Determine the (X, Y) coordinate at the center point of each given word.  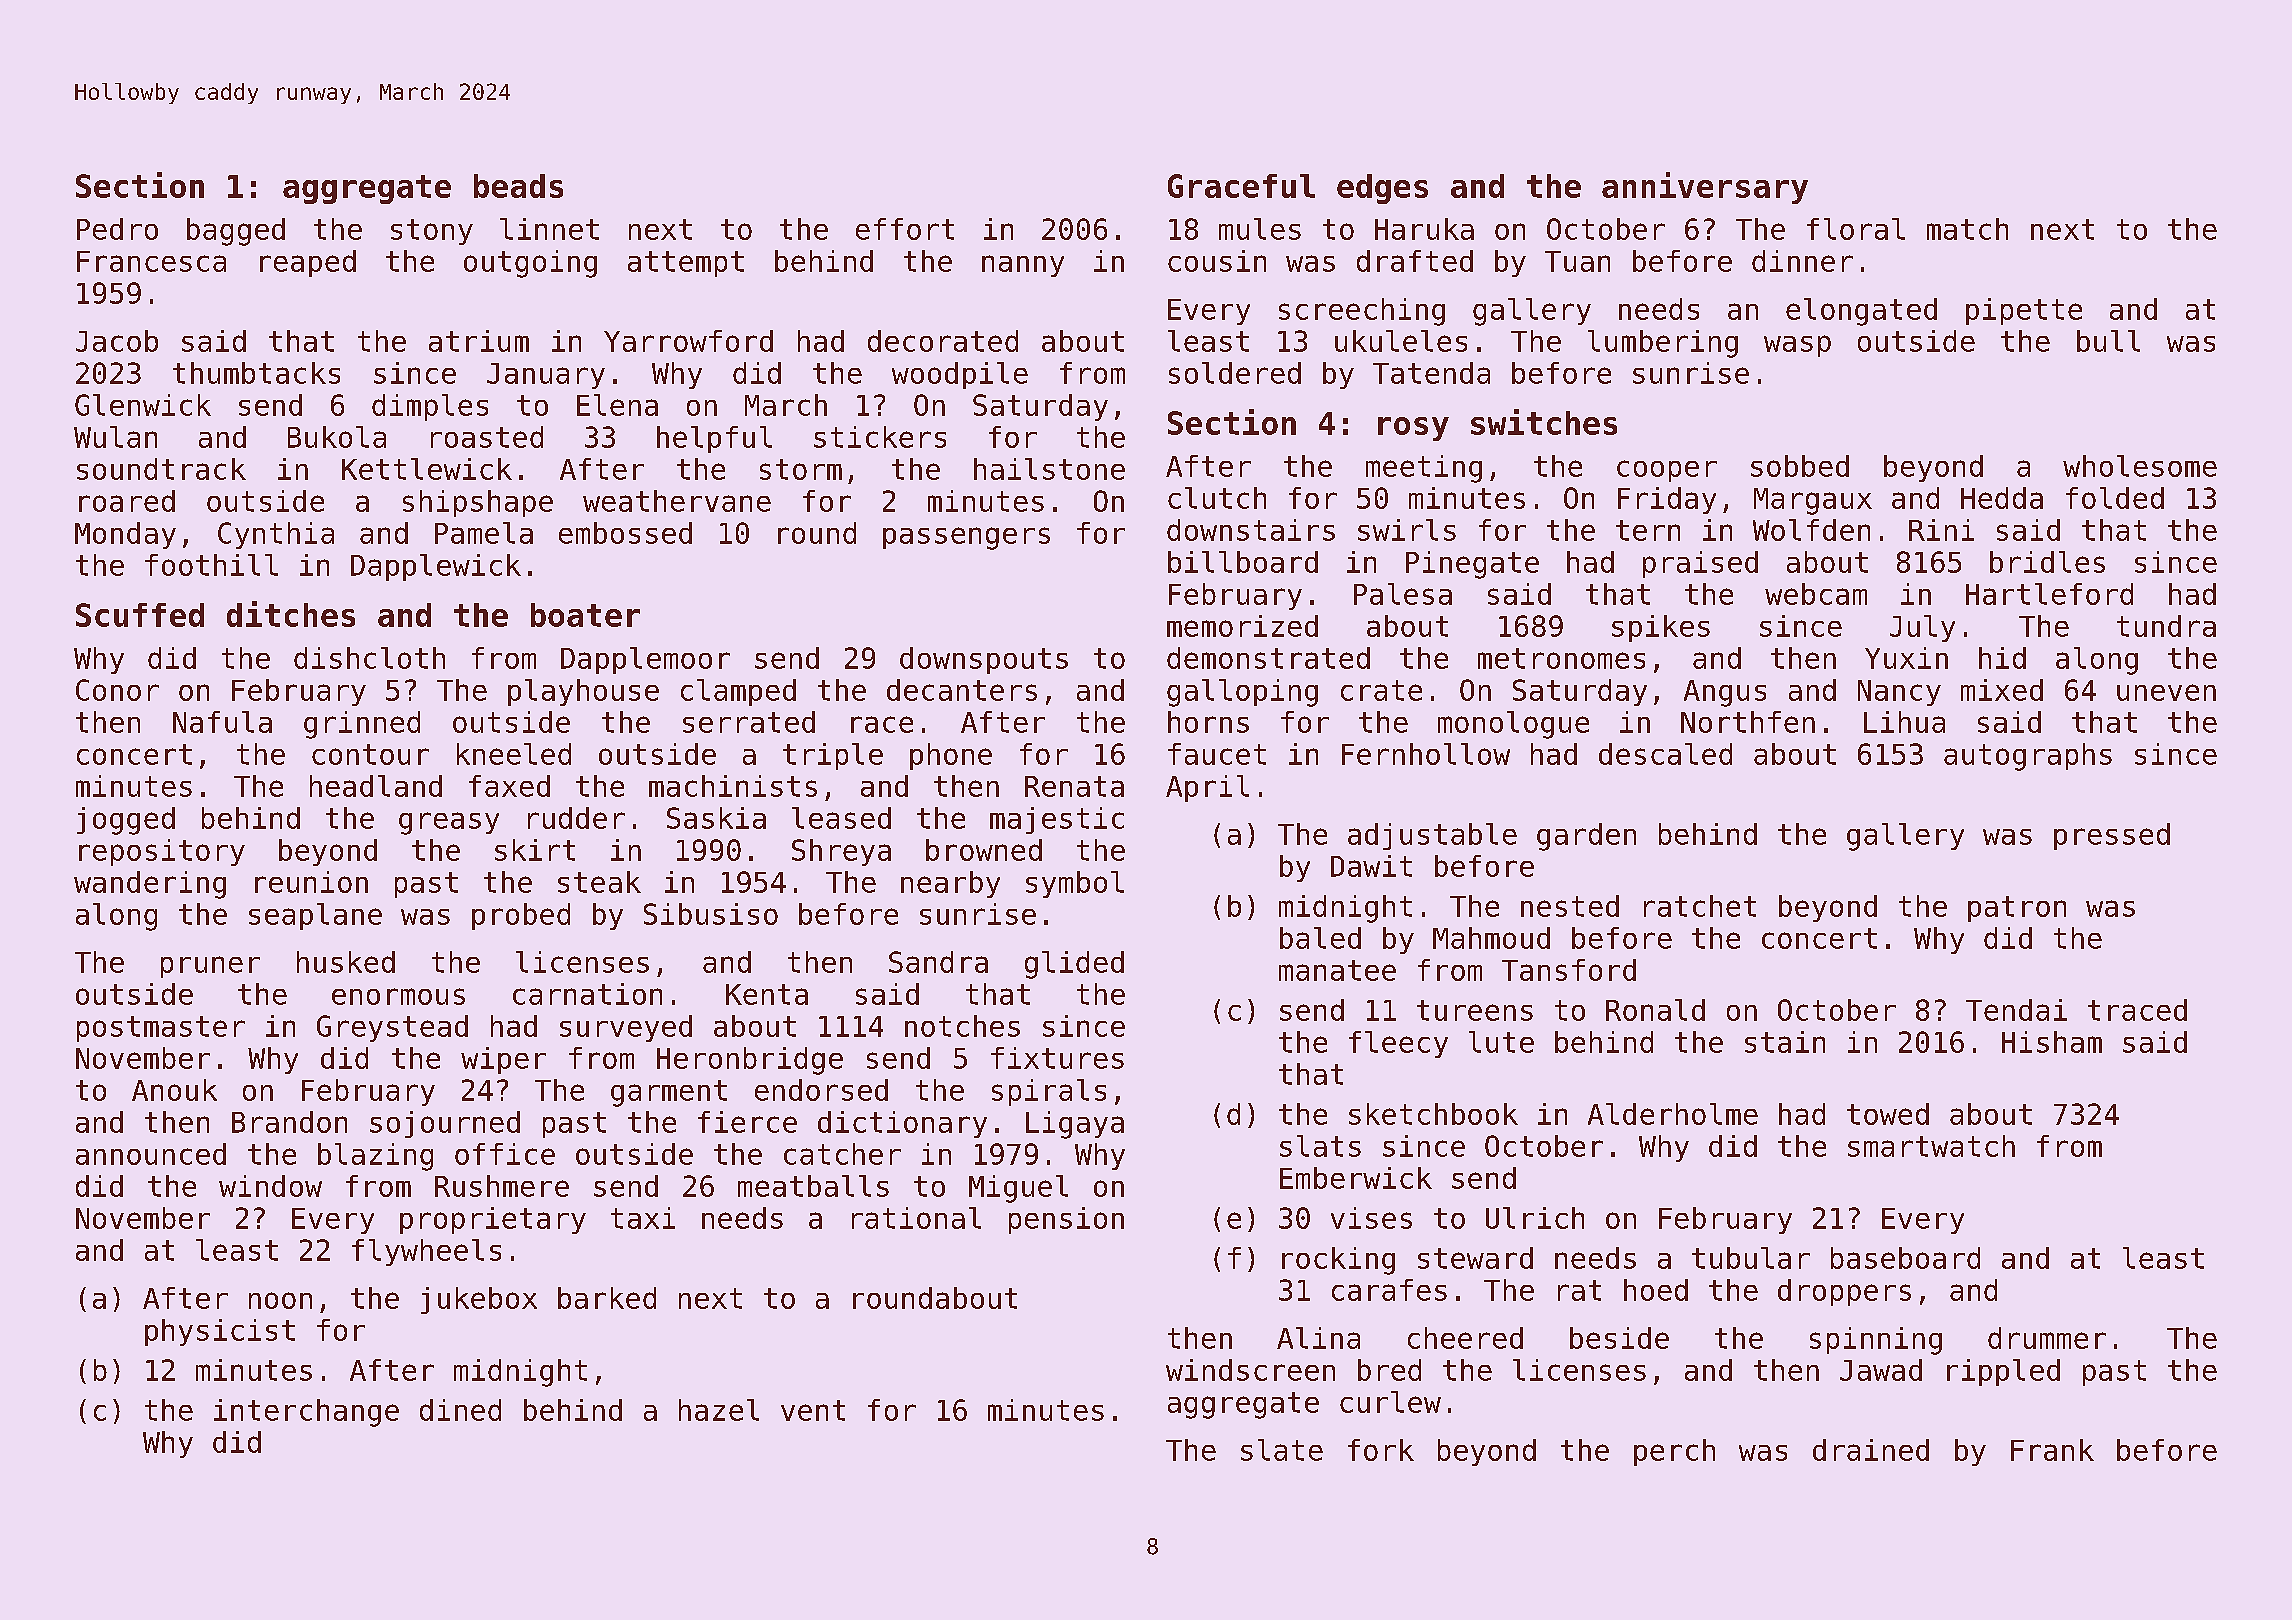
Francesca (151, 261)
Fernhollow (1426, 754)
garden (1586, 837)
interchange (306, 1413)
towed (1888, 1114)
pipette (2024, 311)
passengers (966, 538)
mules (1260, 229)
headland (376, 786)
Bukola (337, 437)
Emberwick (1356, 1178)
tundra (2166, 626)
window (270, 1186)
